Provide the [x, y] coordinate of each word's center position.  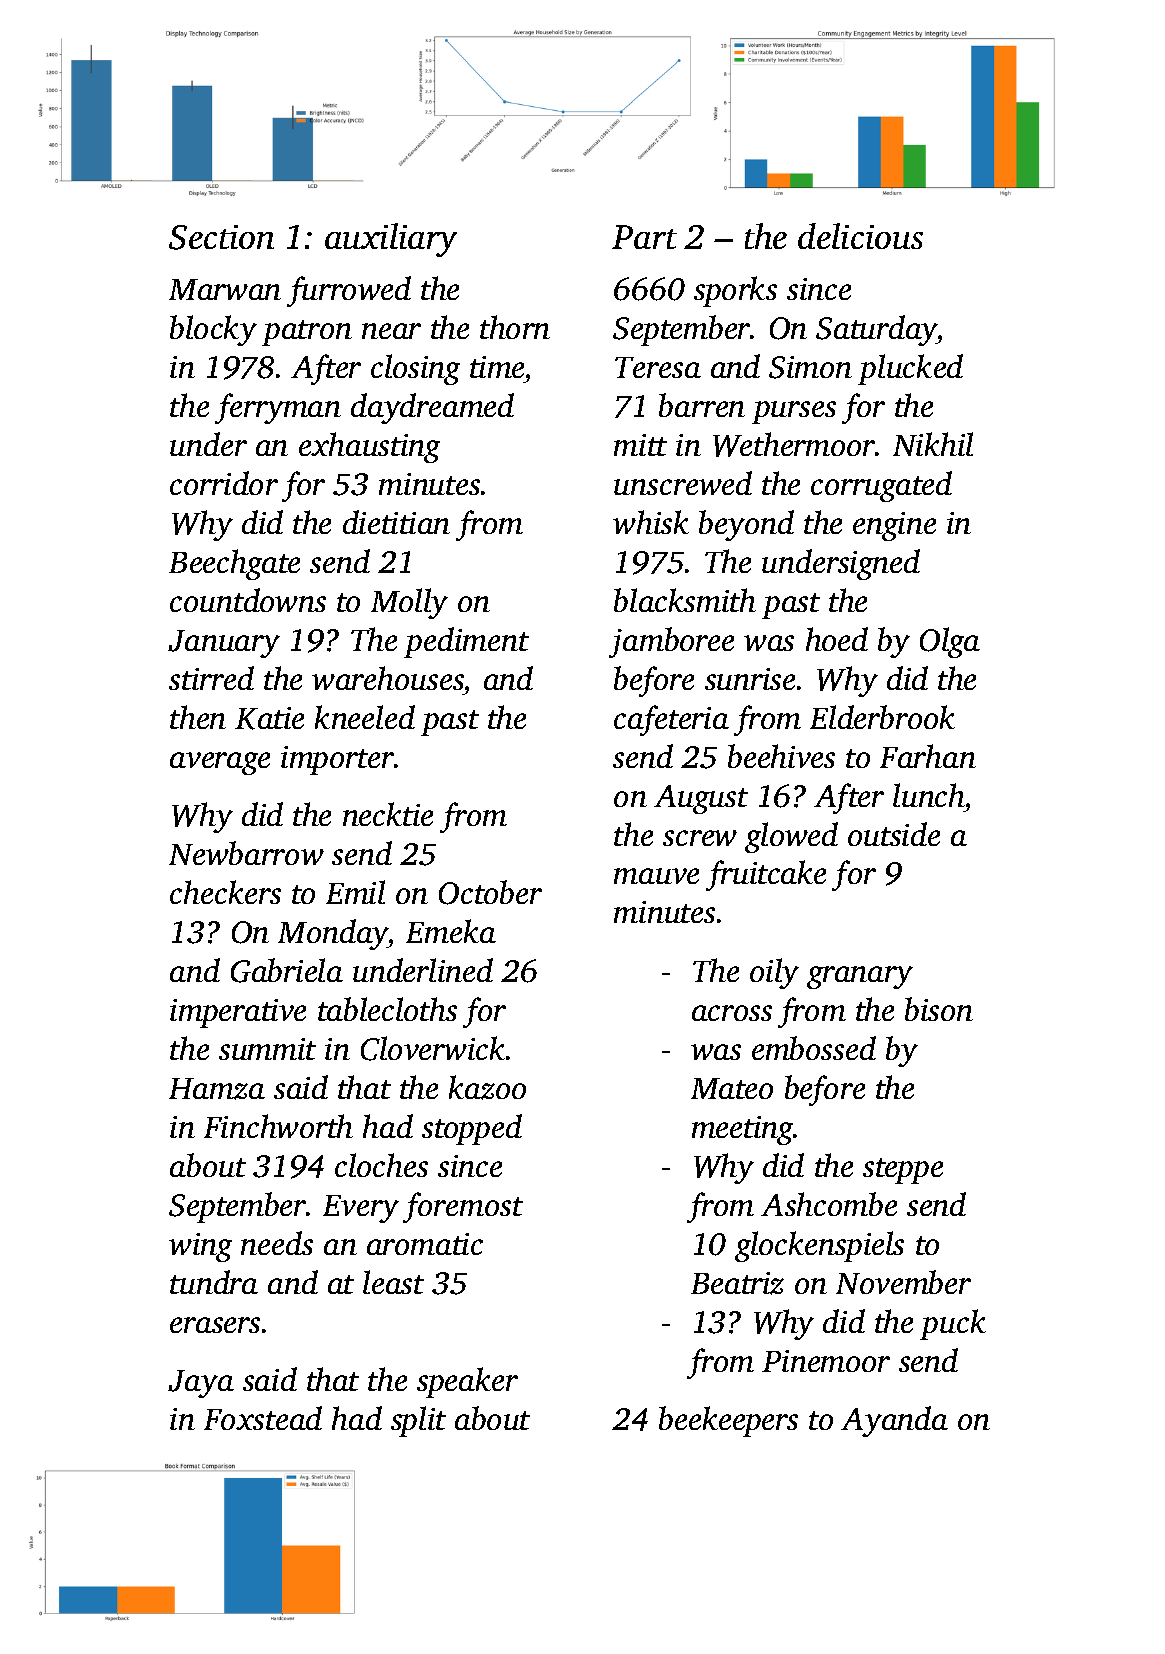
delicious [860, 236]
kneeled [365, 717]
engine [894, 526]
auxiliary [391, 240]
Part [644, 237]
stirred [211, 678]
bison [939, 1009]
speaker [467, 1382]
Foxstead [263, 1418]
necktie [388, 814]
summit [267, 1049]
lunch [929, 795]
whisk [651, 522]
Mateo [732, 1088]
